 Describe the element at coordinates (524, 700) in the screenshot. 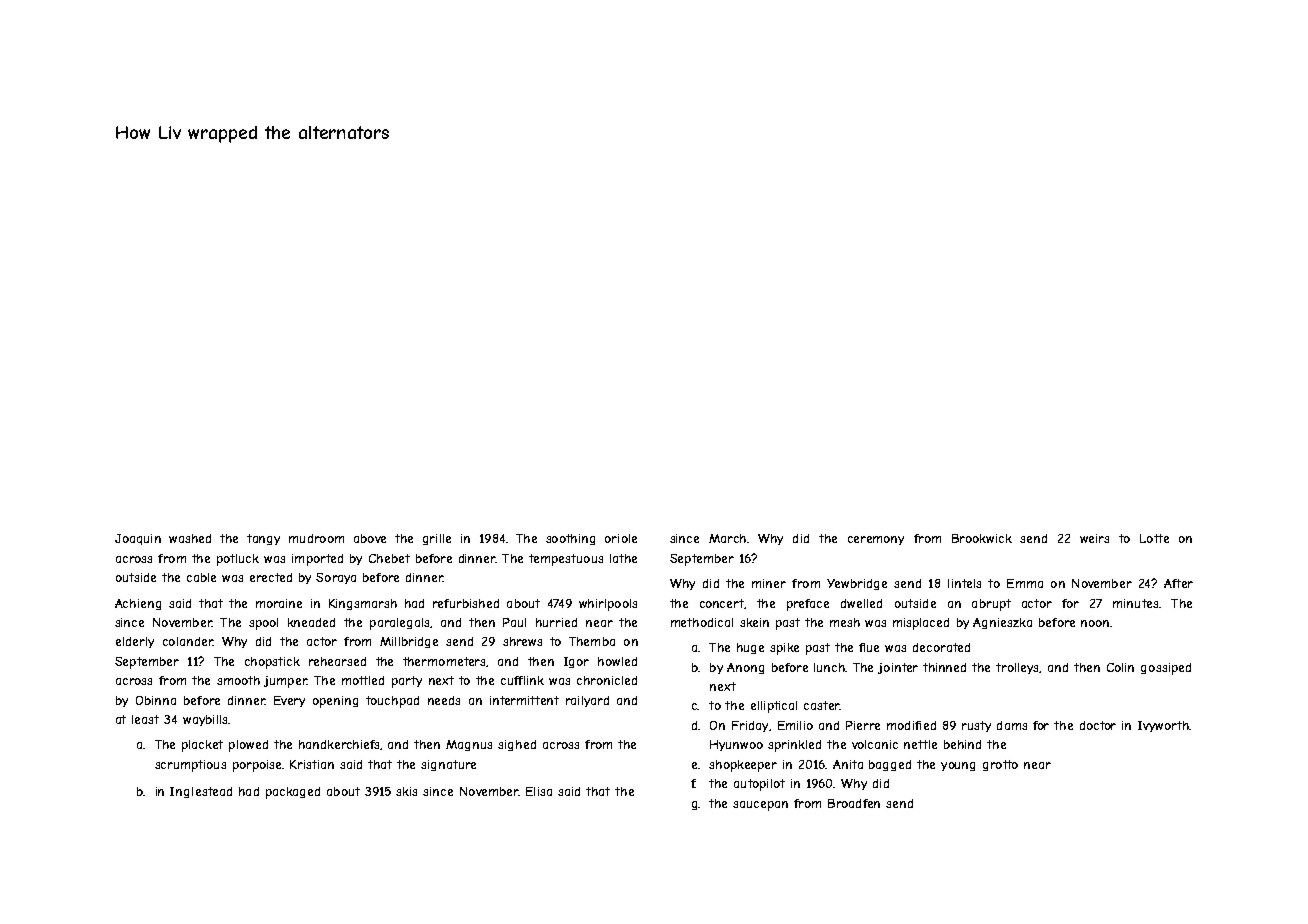

I see `intermittent` at that location.
